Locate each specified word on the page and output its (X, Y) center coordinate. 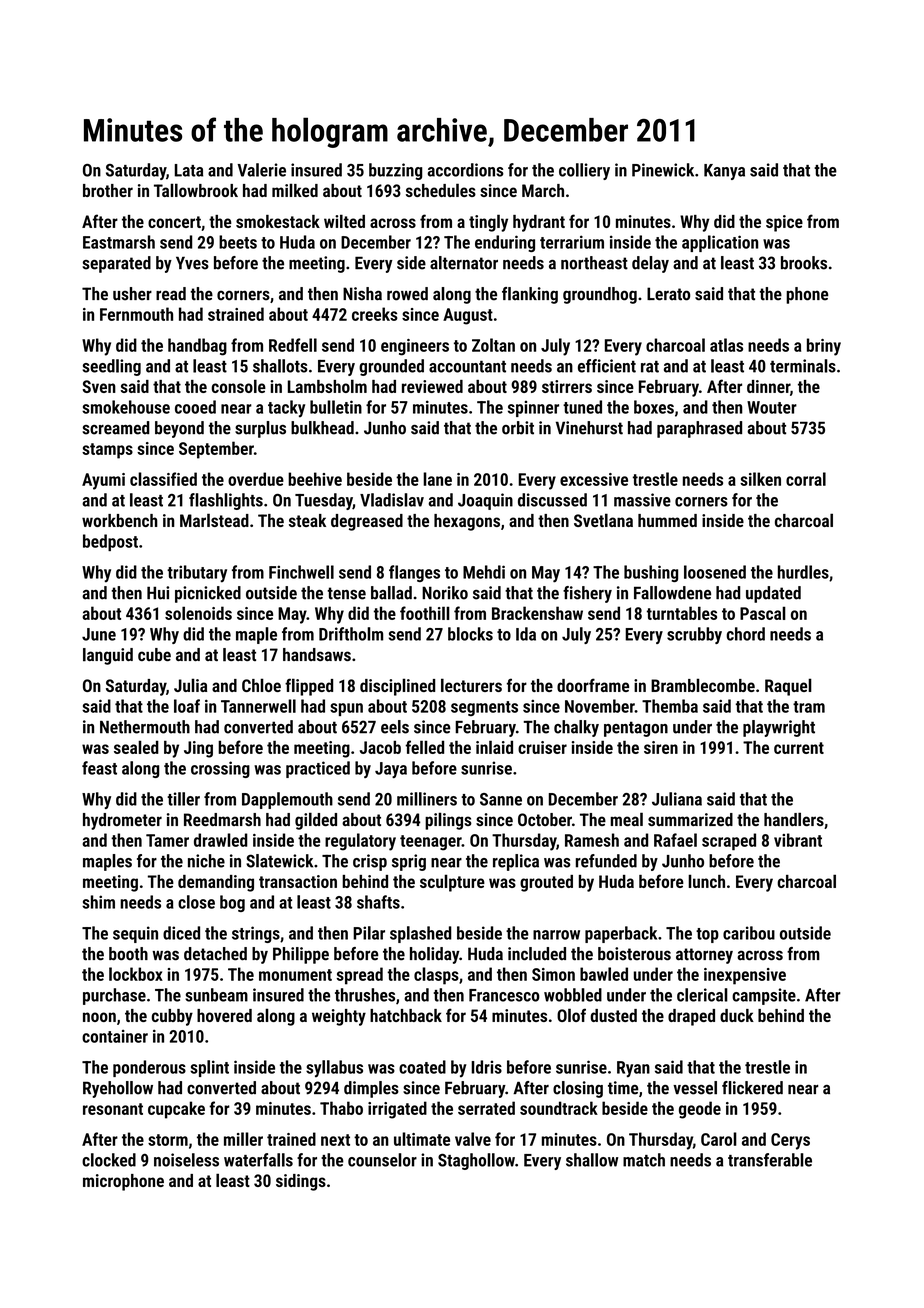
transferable (770, 1160)
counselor (382, 1160)
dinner (768, 386)
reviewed (432, 386)
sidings (301, 1182)
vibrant (798, 840)
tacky (286, 409)
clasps (436, 976)
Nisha (362, 294)
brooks (804, 263)
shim (98, 902)
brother (108, 190)
